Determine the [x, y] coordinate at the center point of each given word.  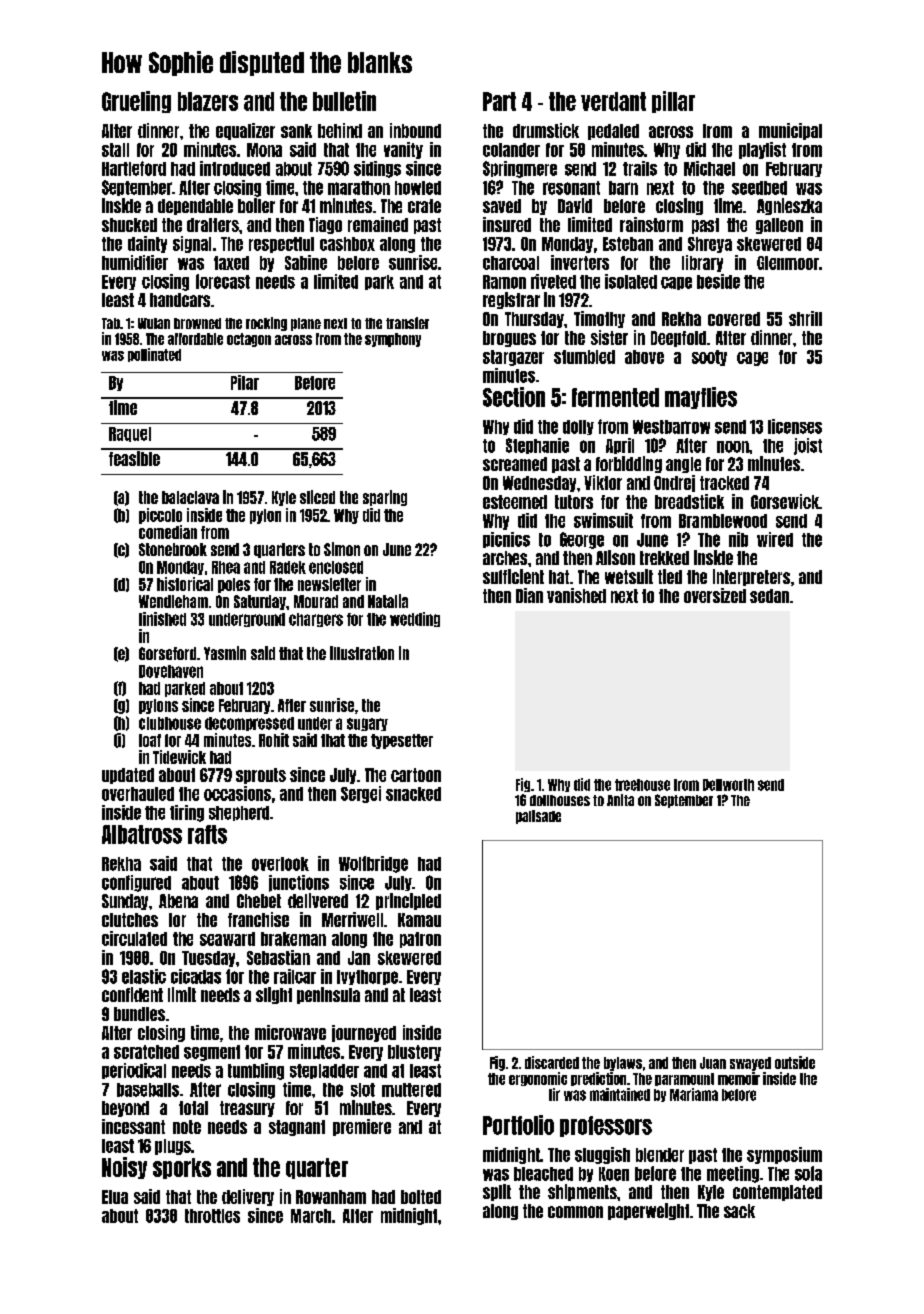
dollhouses [560, 800]
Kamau [419, 920]
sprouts [261, 776]
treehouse [642, 785]
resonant [571, 188]
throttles [212, 1216]
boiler [256, 205]
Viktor [603, 482]
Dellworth [728, 785]
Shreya [710, 245]
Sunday [125, 902]
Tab [111, 323]
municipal [790, 131]
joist [808, 446]
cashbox [347, 244]
